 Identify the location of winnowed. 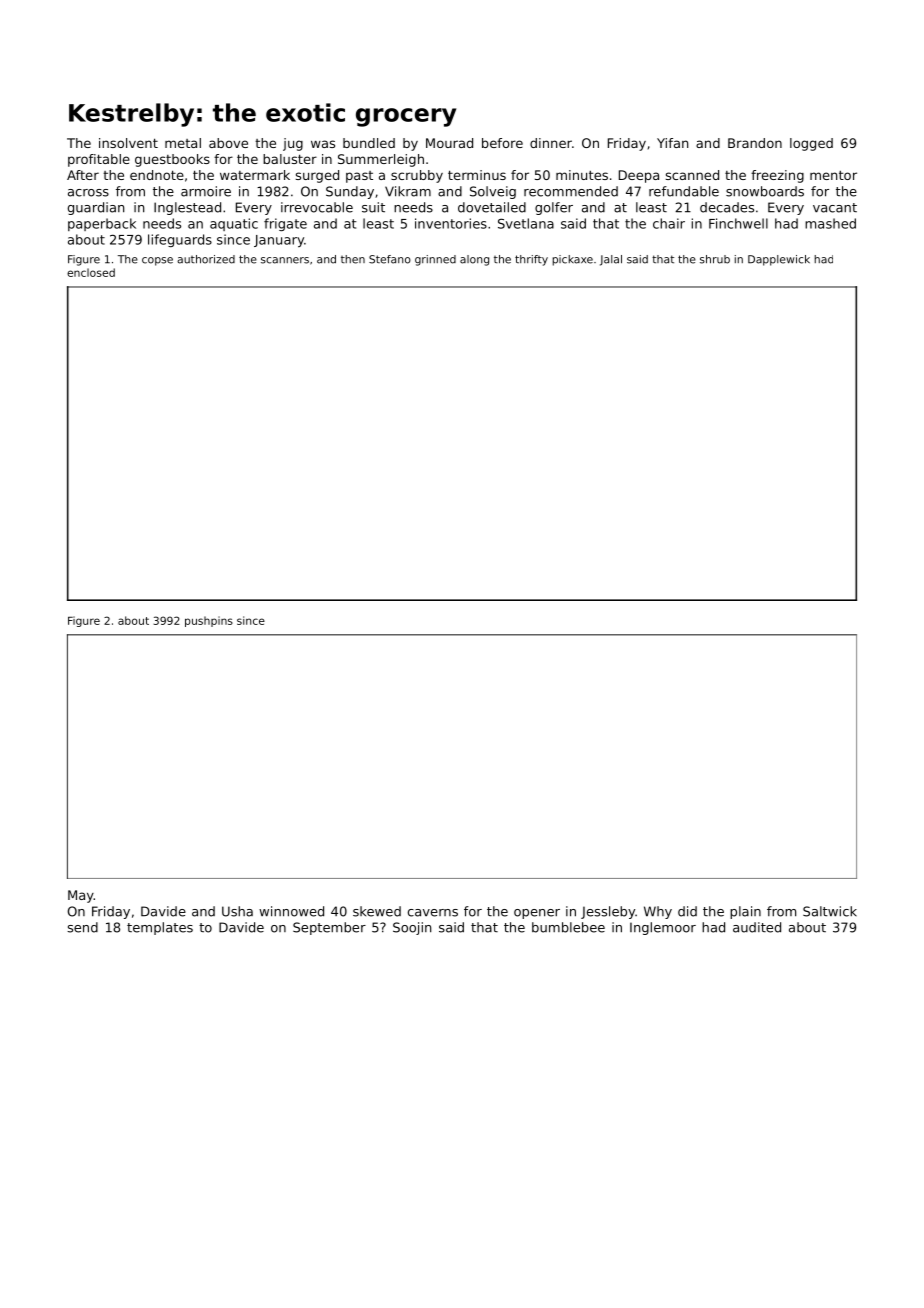
(291, 911).
